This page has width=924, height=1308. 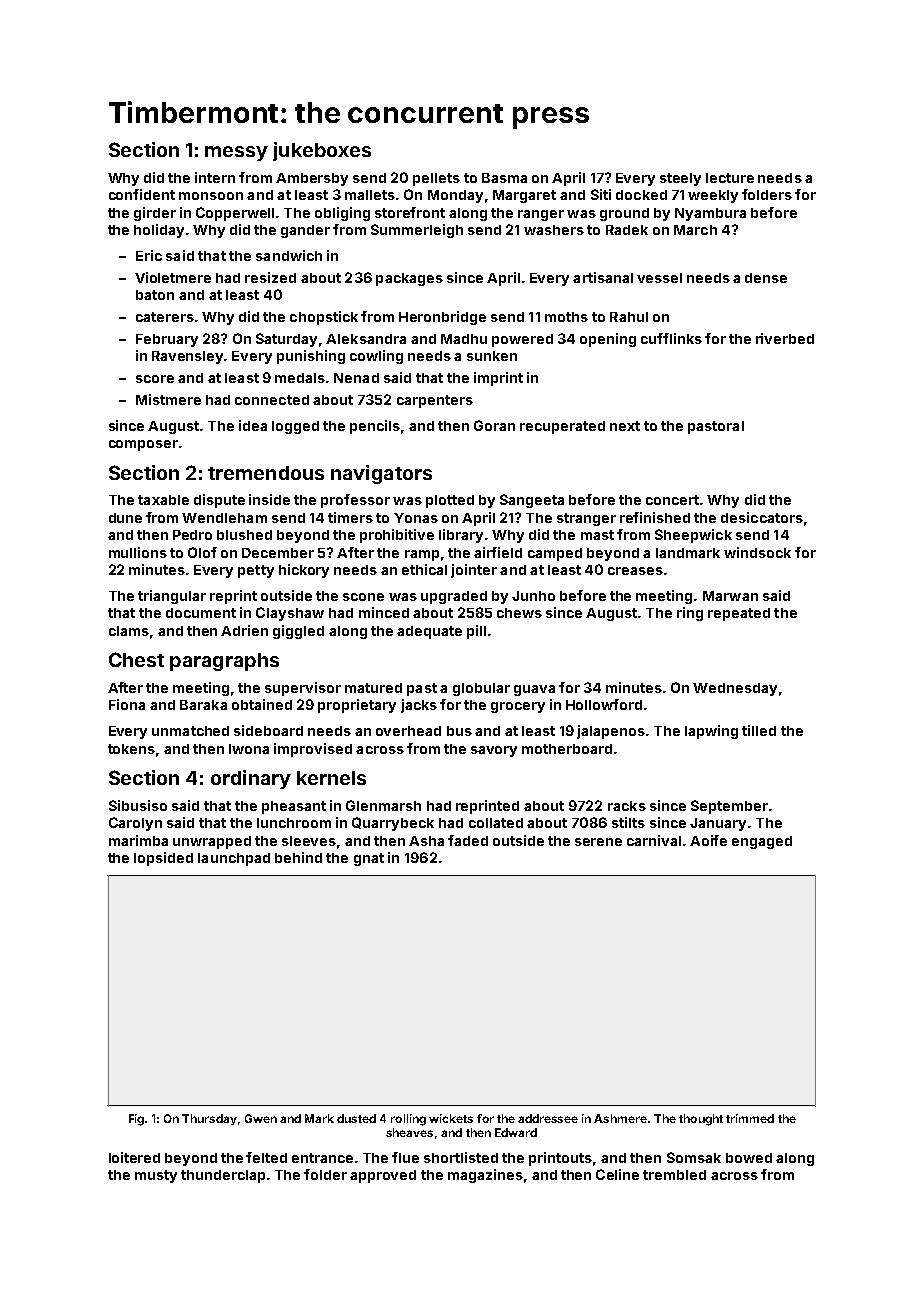 I want to click on Basma, so click(x=504, y=178).
